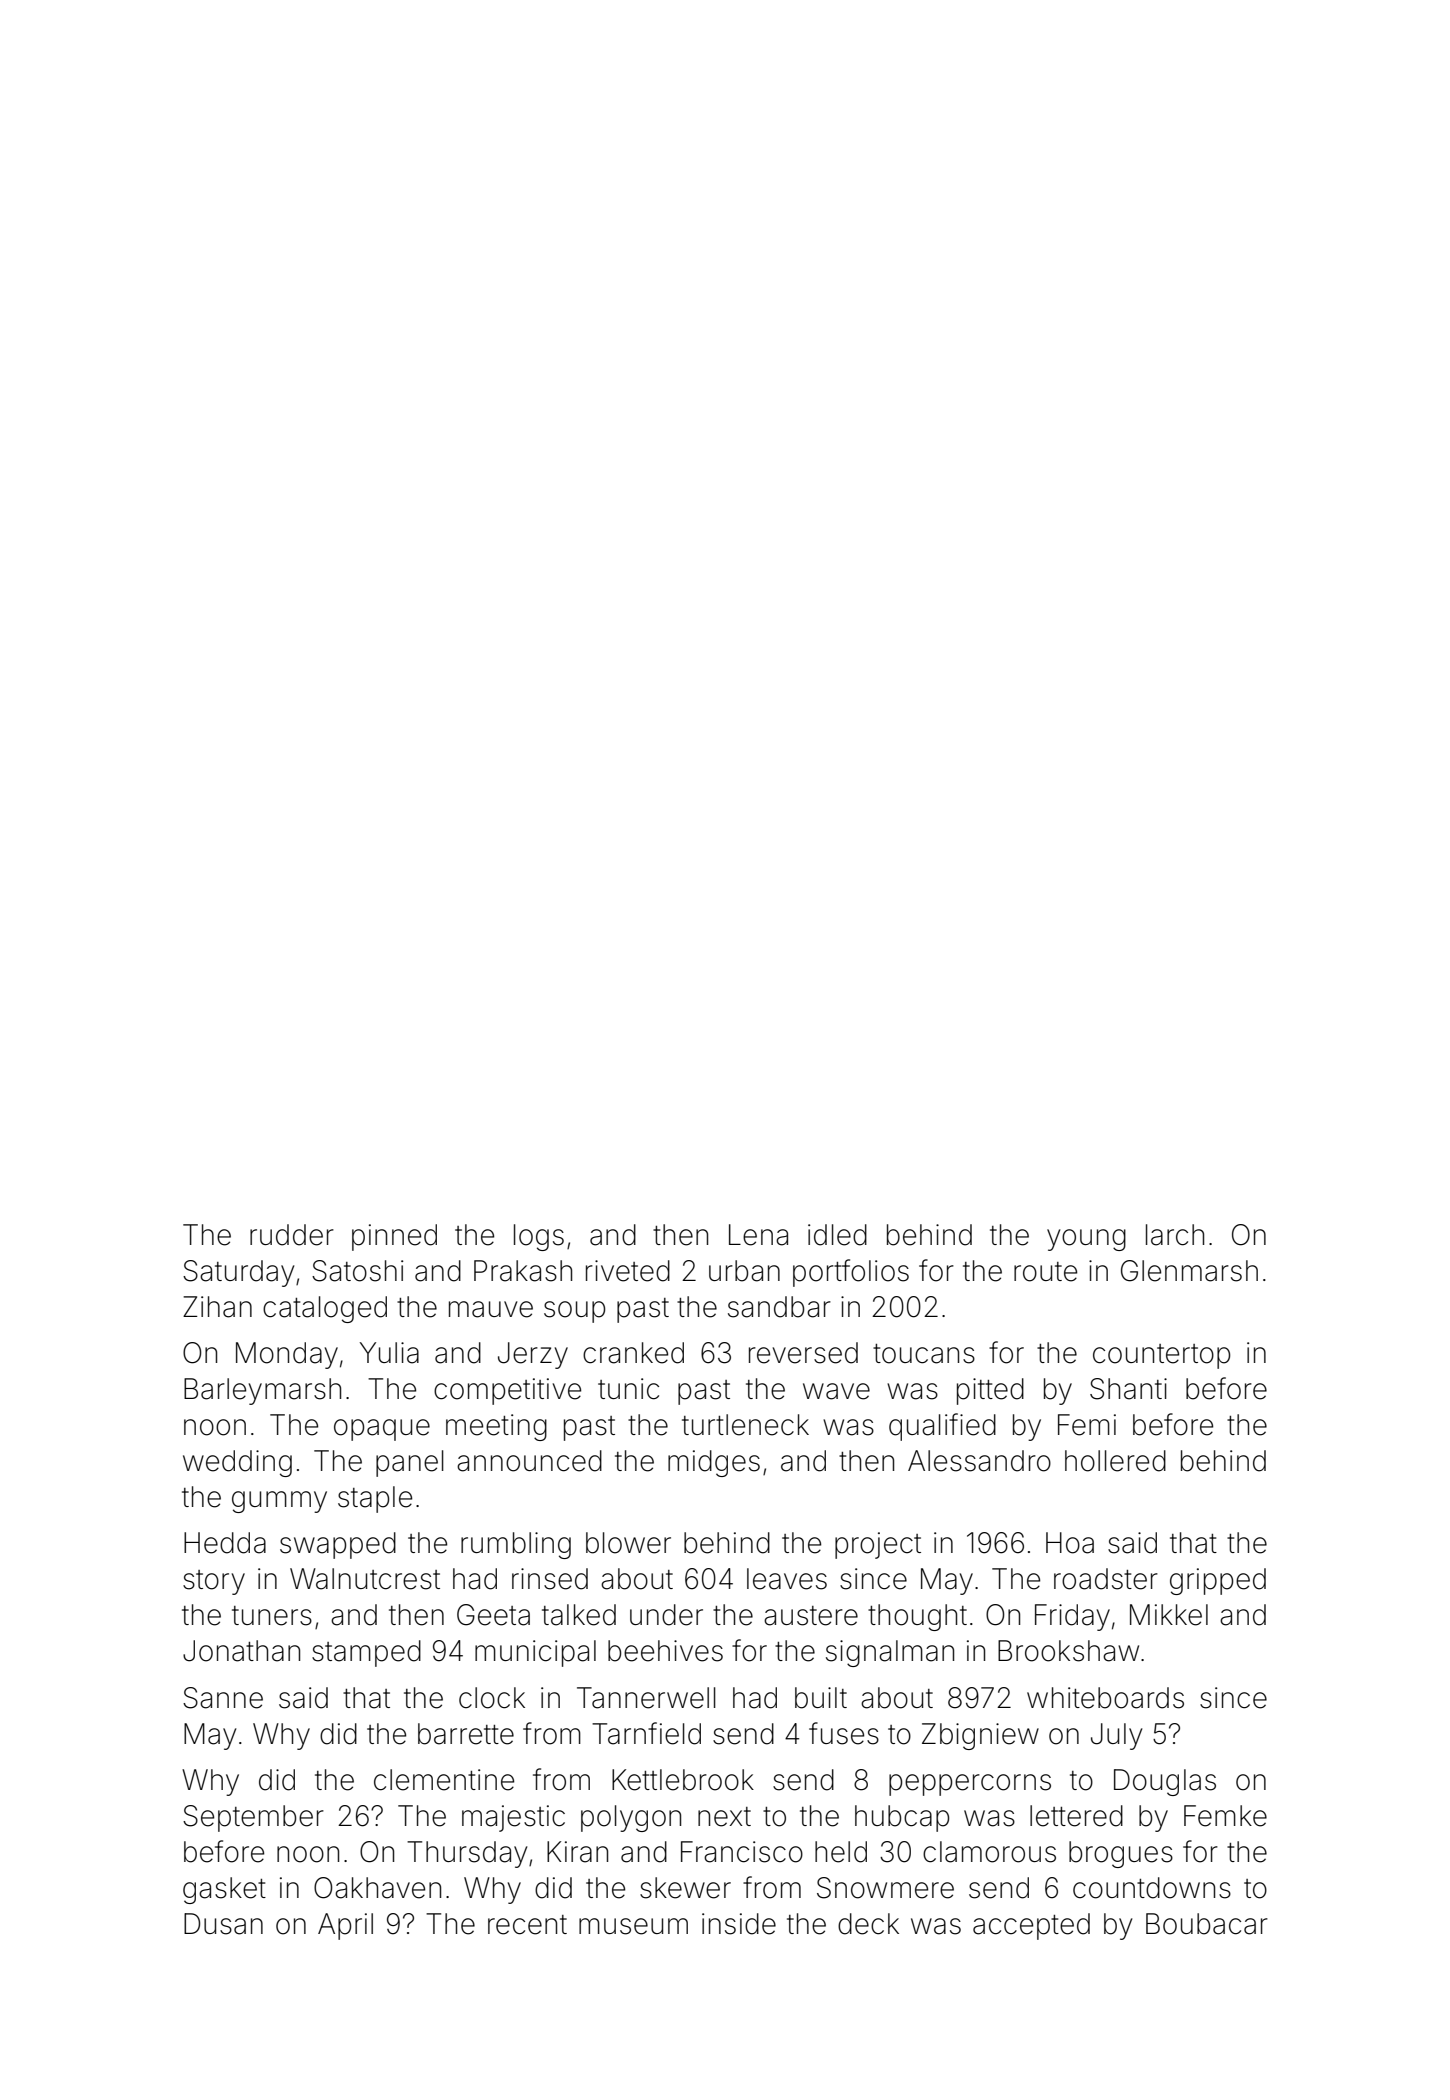 This image has width=1450, height=2100. What do you see at coordinates (1175, 1235) in the image?
I see `larch` at bounding box center [1175, 1235].
